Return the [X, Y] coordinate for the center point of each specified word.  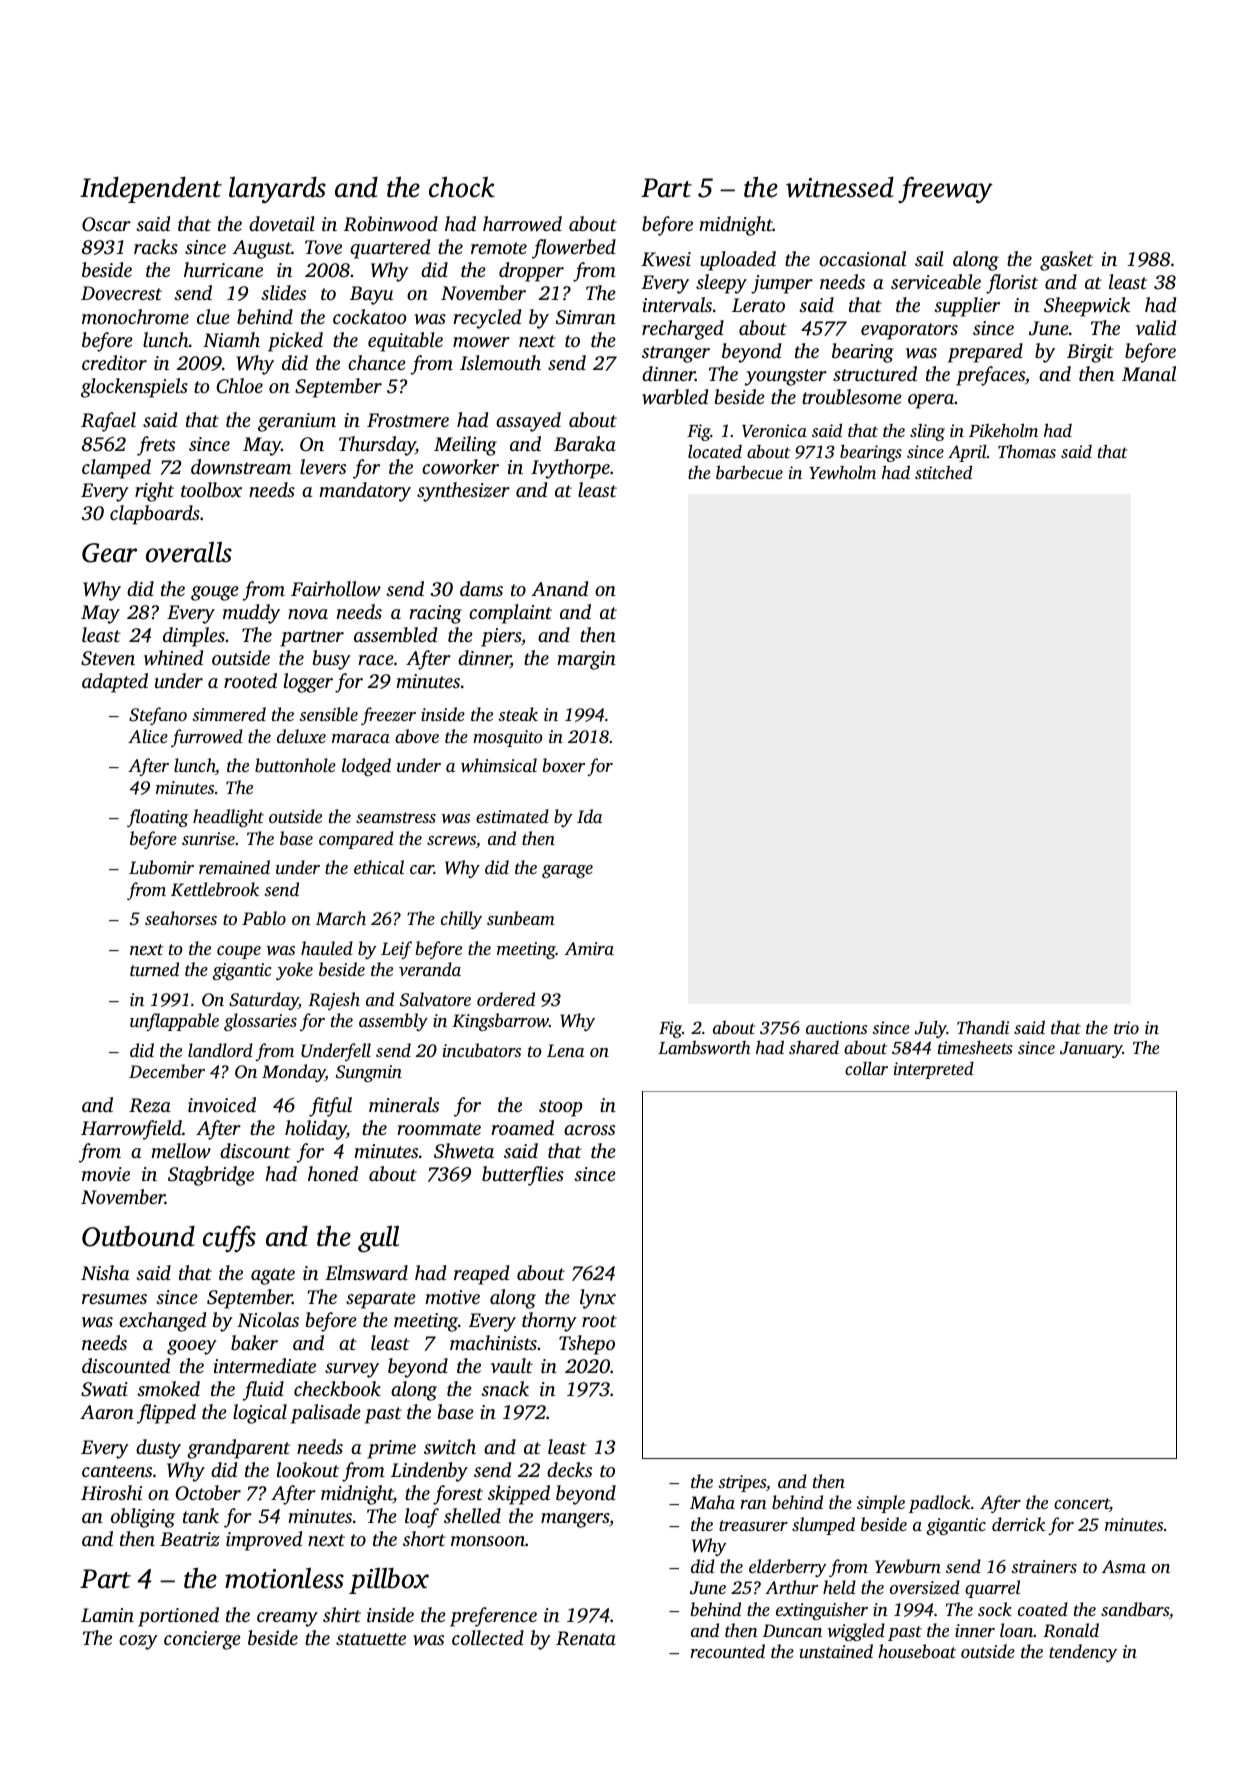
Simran [586, 317]
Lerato [758, 305]
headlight [228, 818]
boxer [564, 765]
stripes [742, 1483]
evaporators [909, 331]
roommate [439, 1129]
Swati [104, 1389]
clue [213, 316]
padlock [940, 1504]
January [1091, 1050]
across [589, 1130]
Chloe [239, 386]
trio [1126, 1027]
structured [875, 373]
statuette [371, 1639]
